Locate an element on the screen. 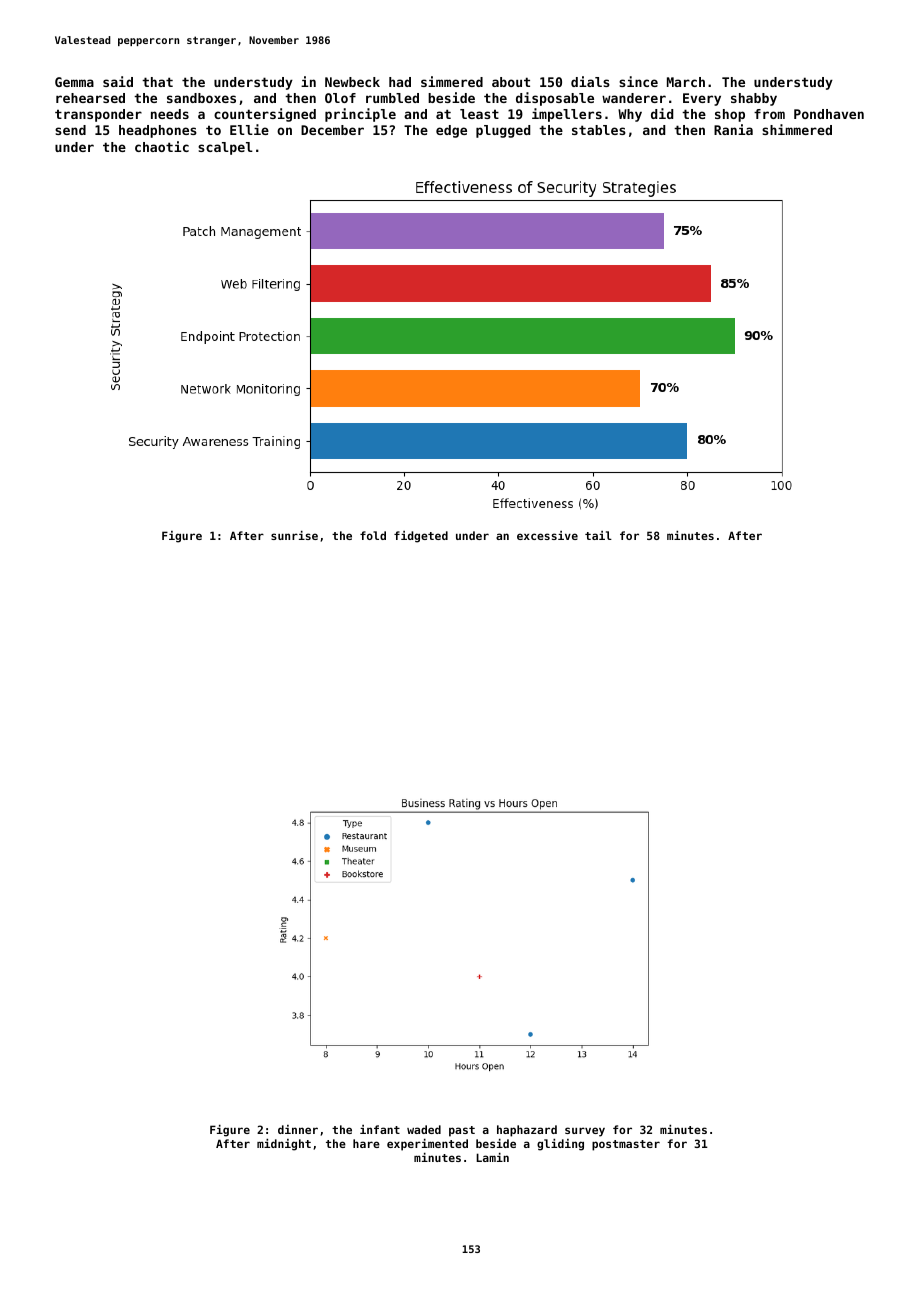 The image size is (924, 1308). simmered is located at coordinates (452, 81).
